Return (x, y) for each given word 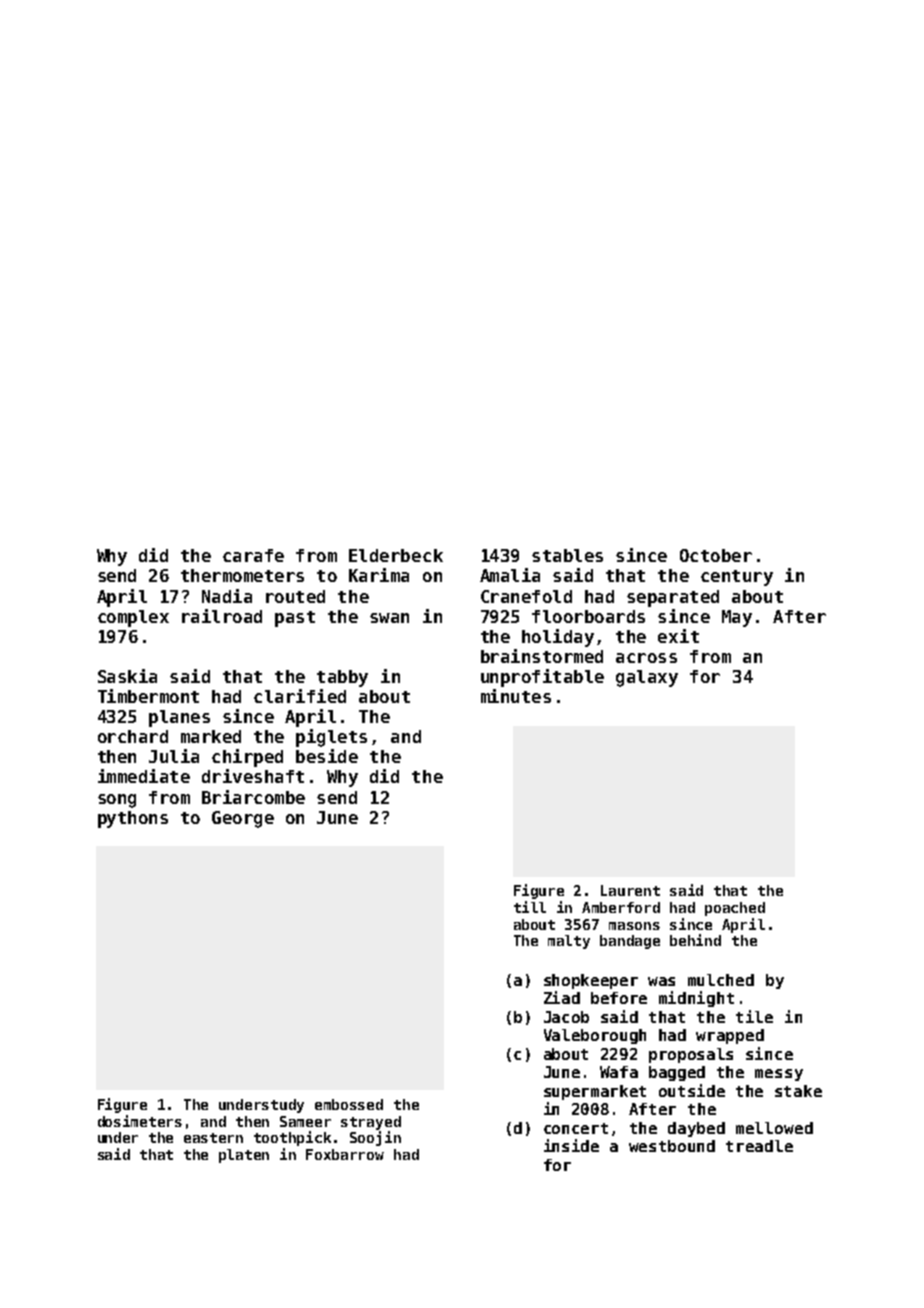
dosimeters (140, 1121)
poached (735, 909)
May (737, 618)
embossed (349, 1104)
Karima (379, 575)
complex (133, 618)
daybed (696, 1129)
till (530, 907)
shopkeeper (591, 981)
